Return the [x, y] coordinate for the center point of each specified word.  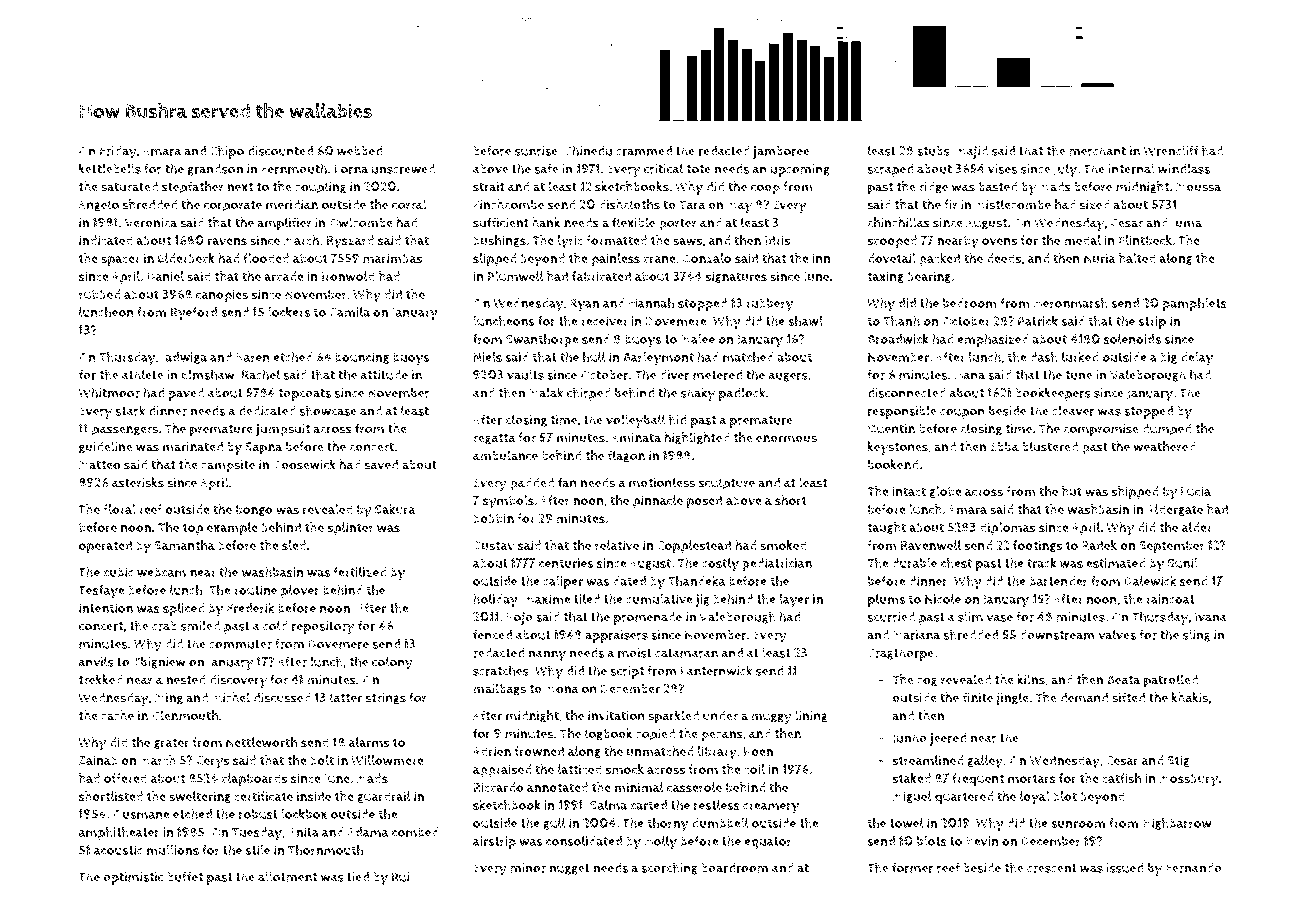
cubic [118, 572]
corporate [233, 206]
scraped [890, 170]
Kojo [519, 618]
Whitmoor [109, 392]
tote [698, 169]
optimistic [133, 878]
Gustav [493, 546]
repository [323, 627]
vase [999, 618]
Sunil [1183, 563]
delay [1196, 359]
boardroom [734, 868]
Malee [698, 339]
